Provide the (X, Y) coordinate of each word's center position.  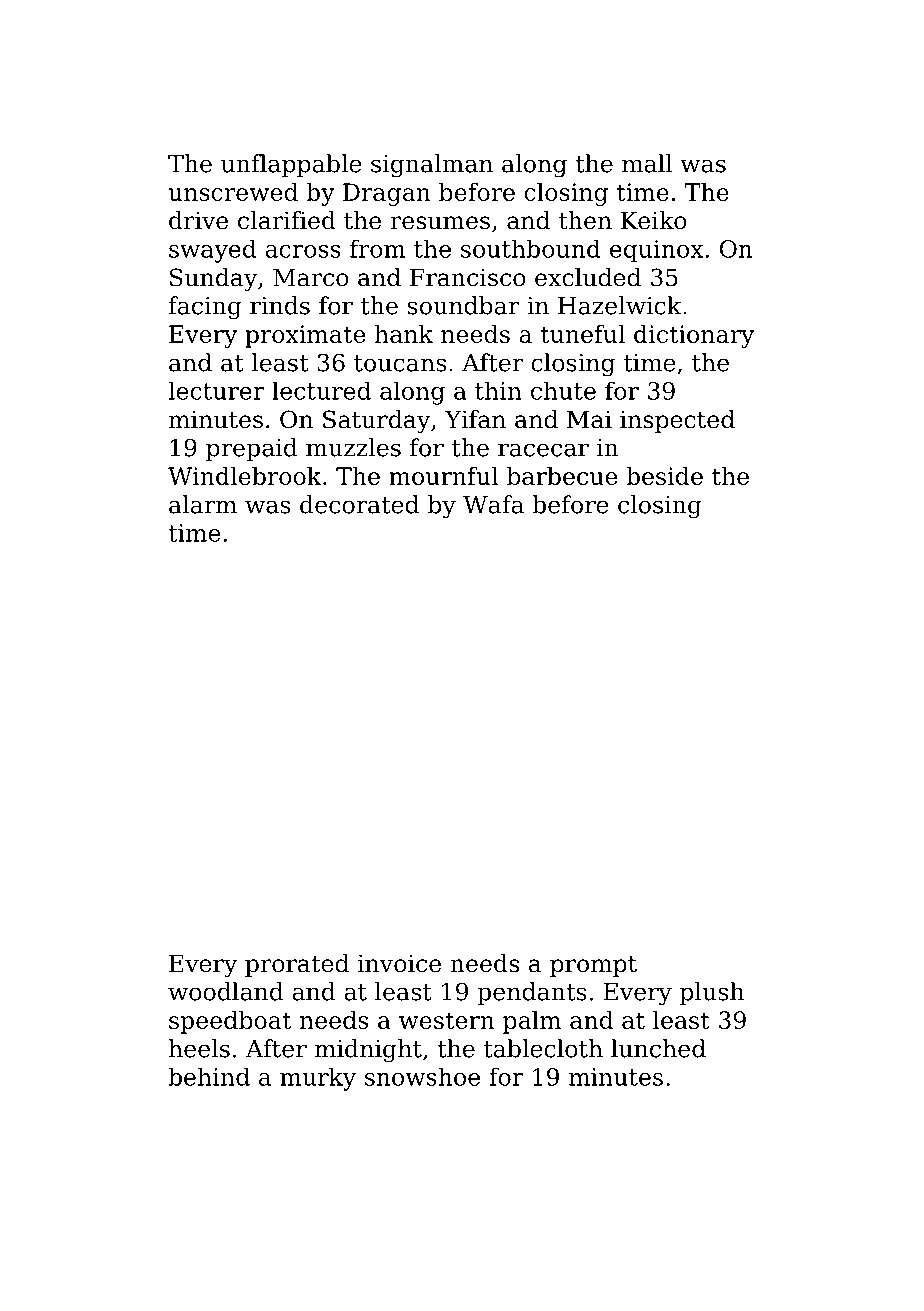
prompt (593, 966)
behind (209, 1077)
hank (404, 334)
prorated (297, 965)
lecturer (216, 391)
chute (563, 391)
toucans (400, 363)
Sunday (214, 279)
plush (712, 993)
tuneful (583, 334)
